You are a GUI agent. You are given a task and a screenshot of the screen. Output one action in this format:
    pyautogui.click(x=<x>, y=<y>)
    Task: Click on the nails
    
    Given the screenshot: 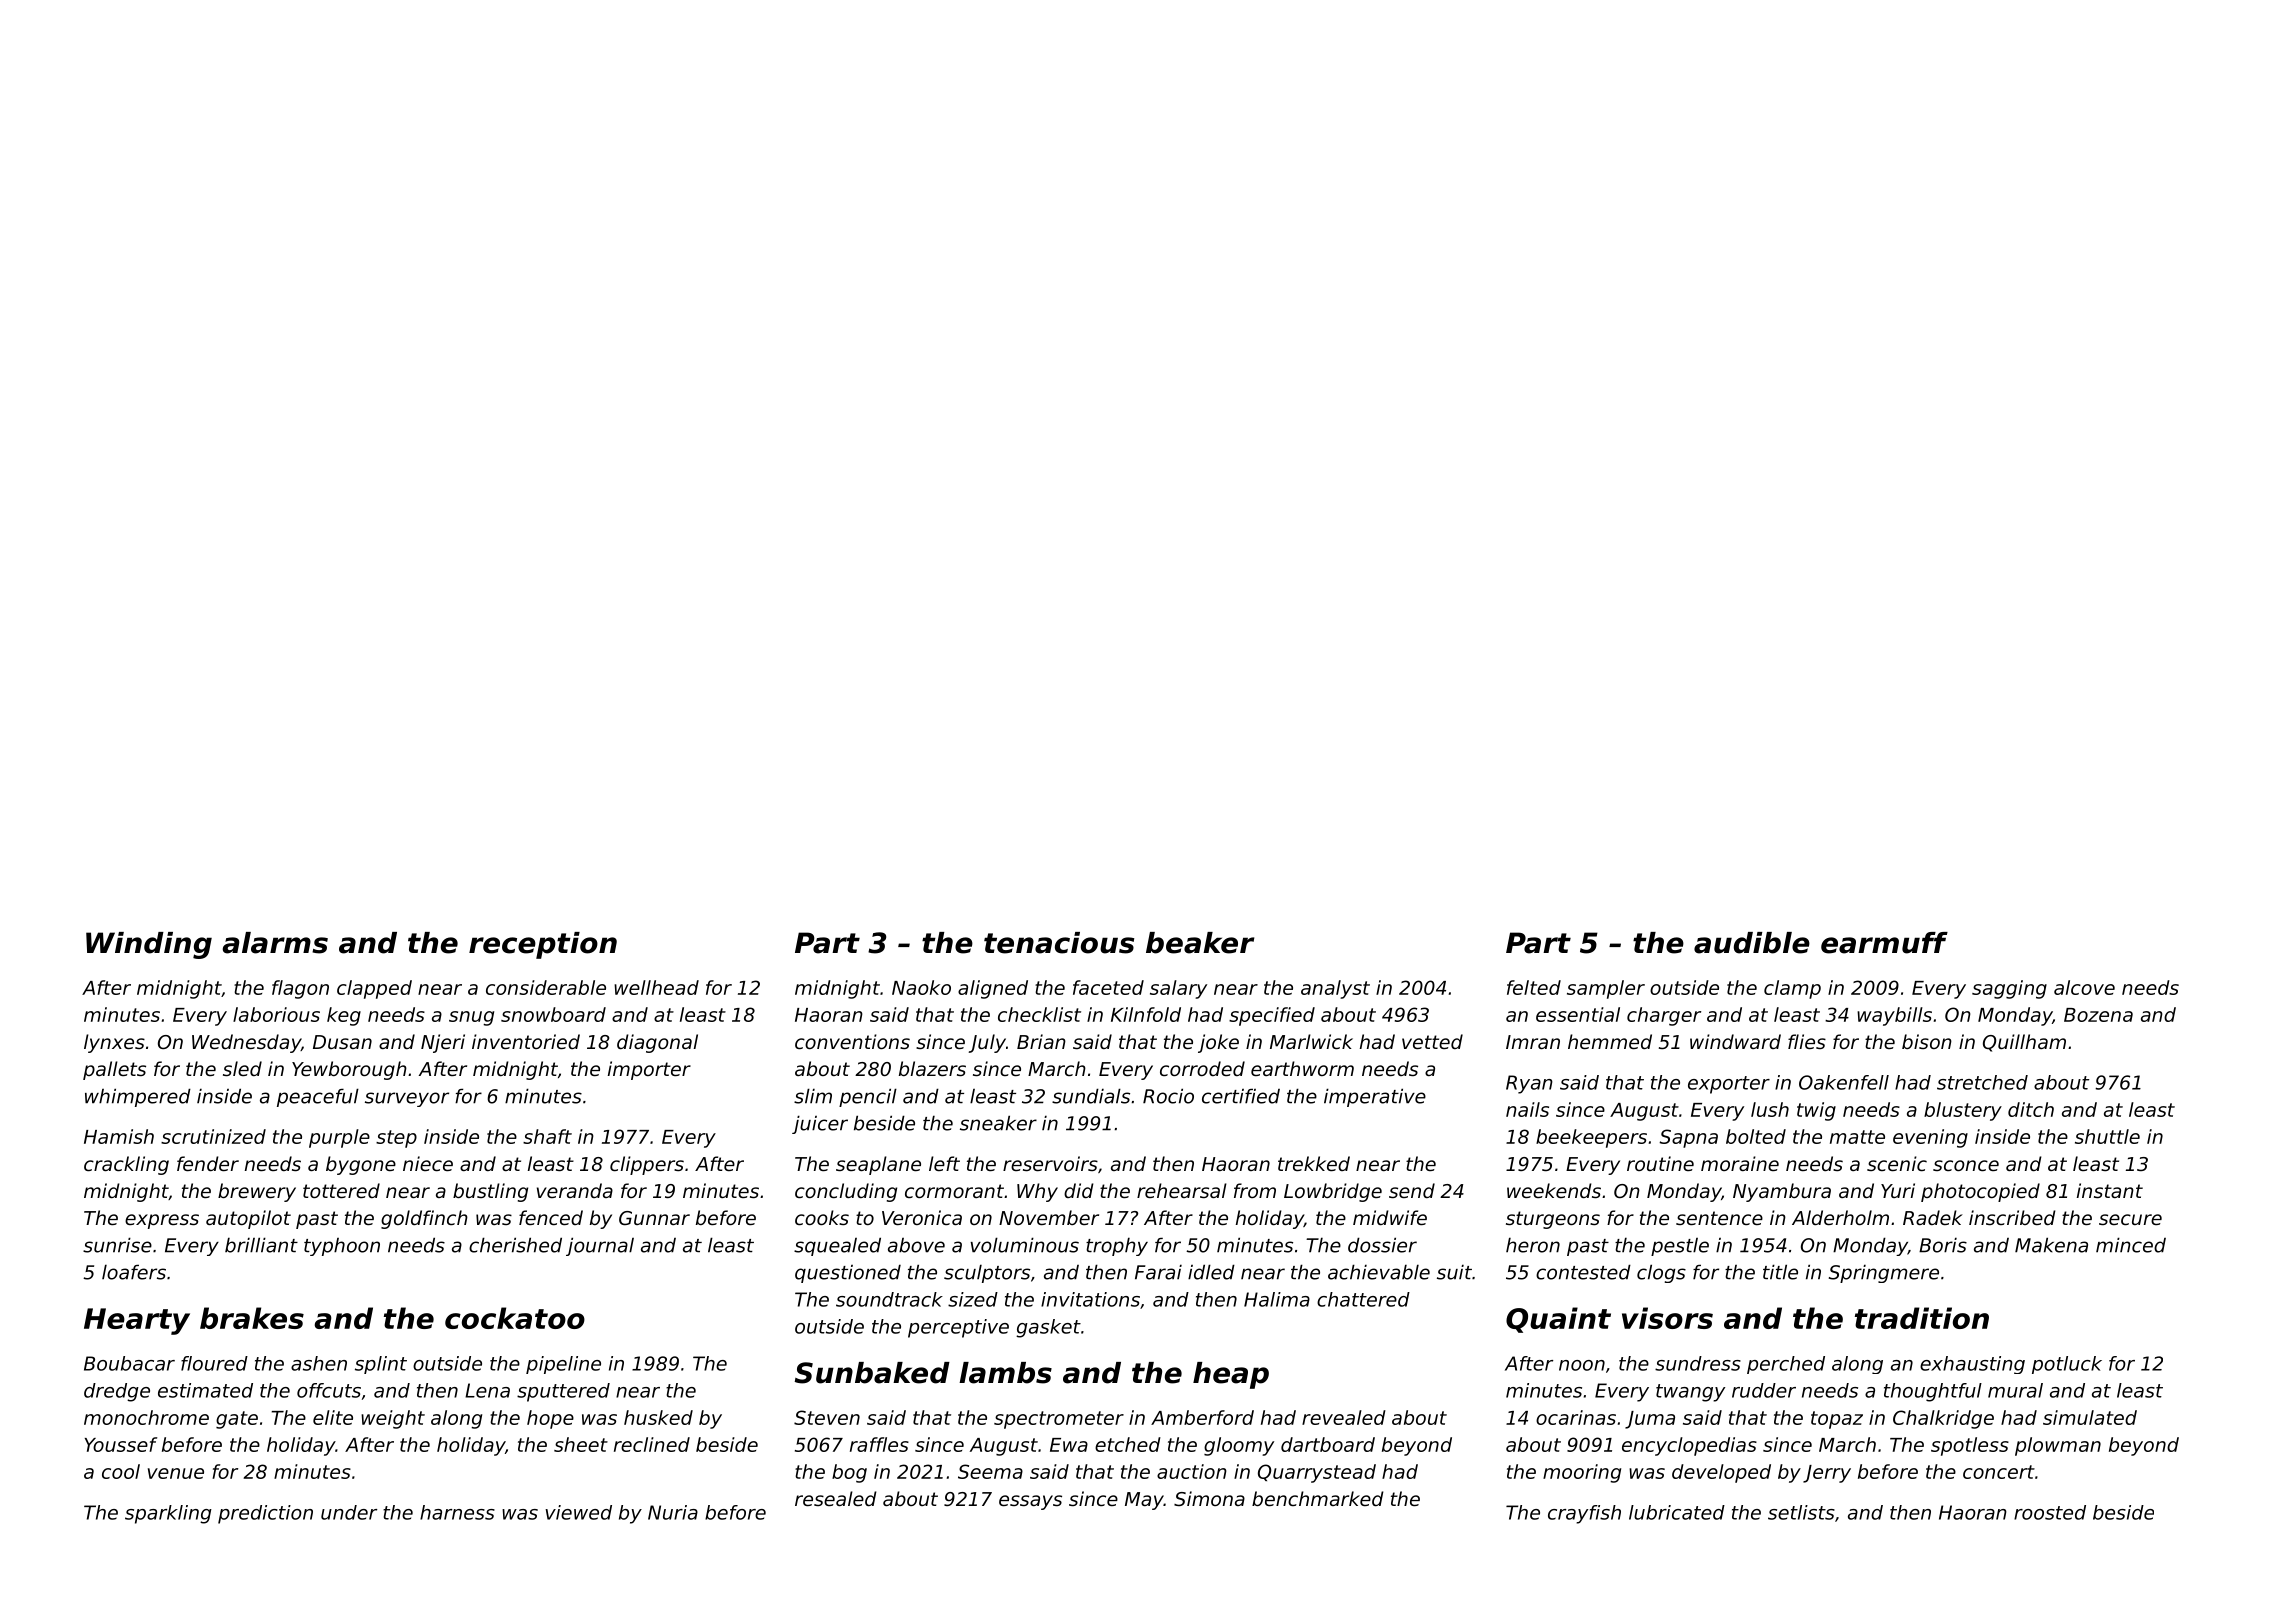 What is the action you would take?
    pyautogui.click(x=1527, y=1109)
